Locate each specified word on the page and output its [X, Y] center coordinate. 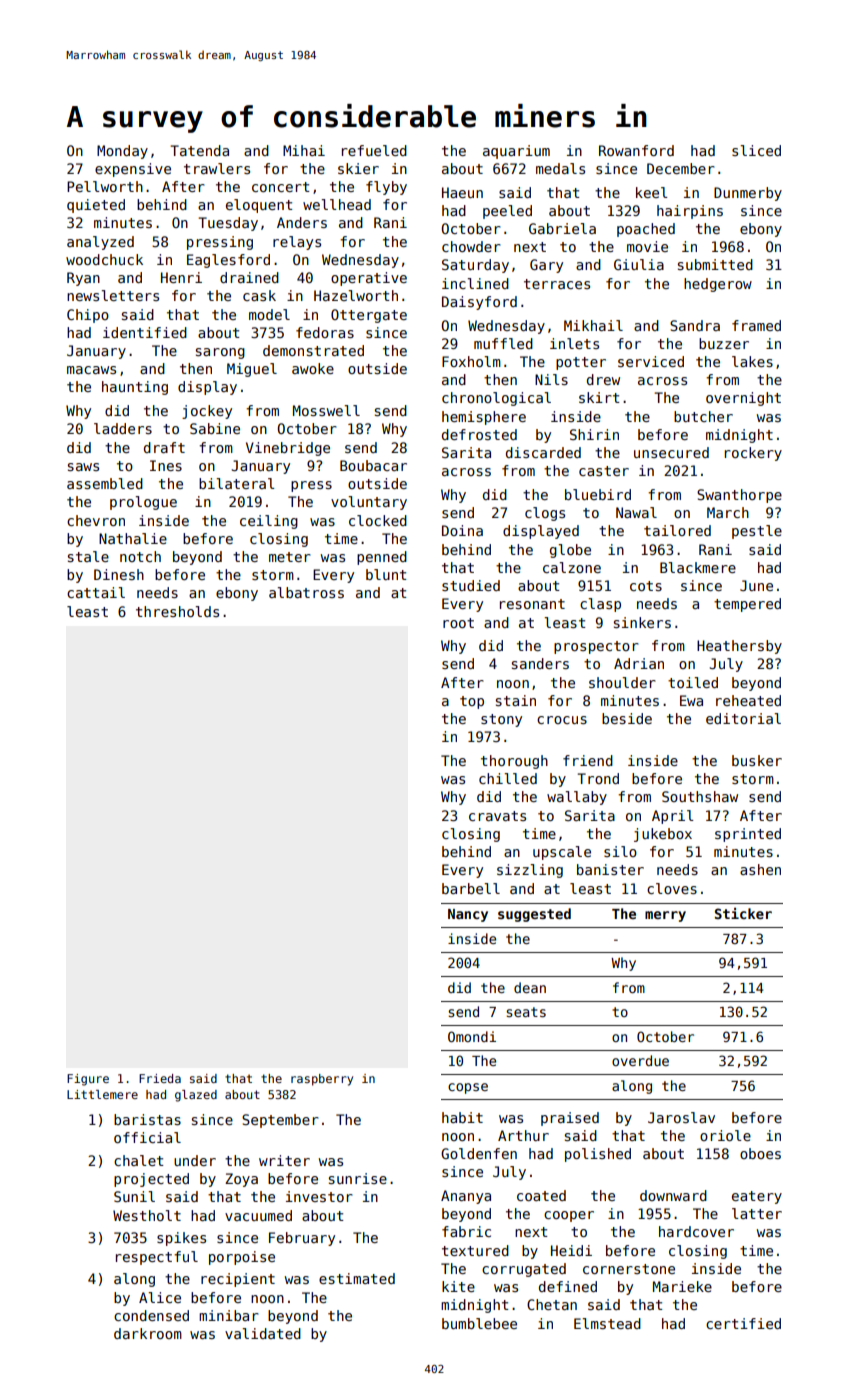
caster [604, 471]
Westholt [147, 1215]
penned [382, 558]
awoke [313, 368]
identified [145, 332]
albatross [306, 592]
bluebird [598, 494]
